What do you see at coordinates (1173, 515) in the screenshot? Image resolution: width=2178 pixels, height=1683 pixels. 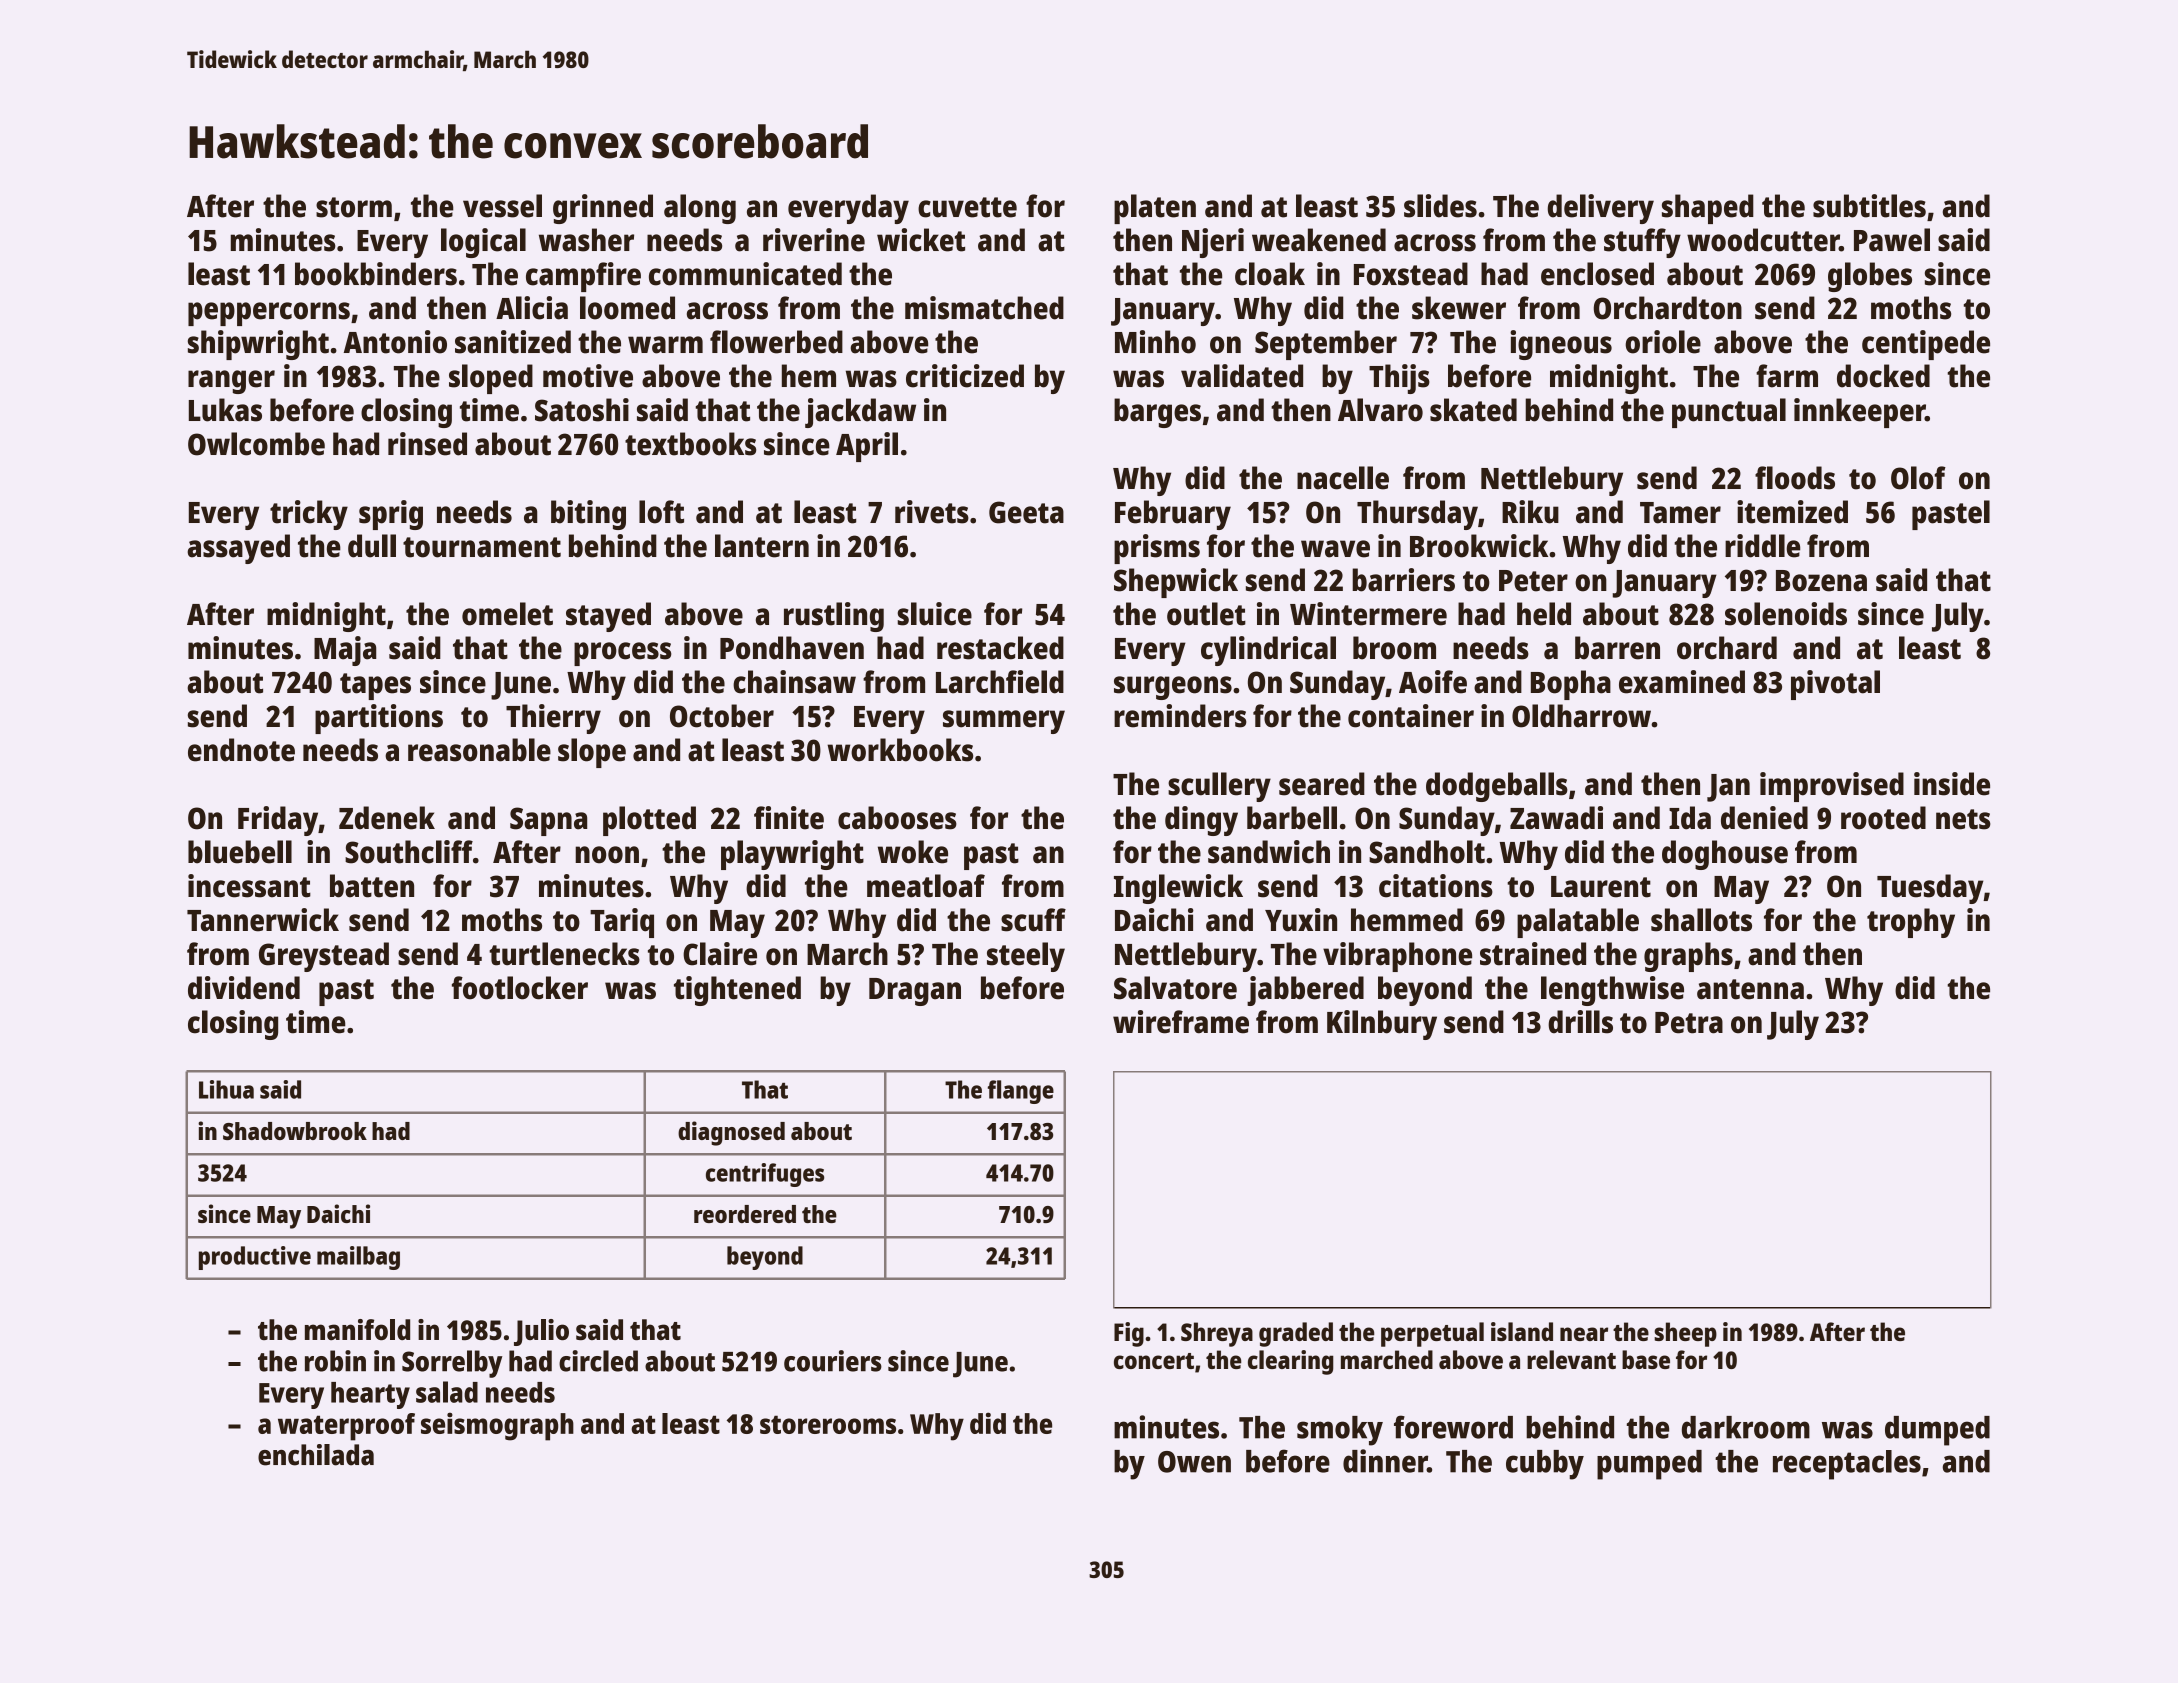 I see `February` at bounding box center [1173, 515].
